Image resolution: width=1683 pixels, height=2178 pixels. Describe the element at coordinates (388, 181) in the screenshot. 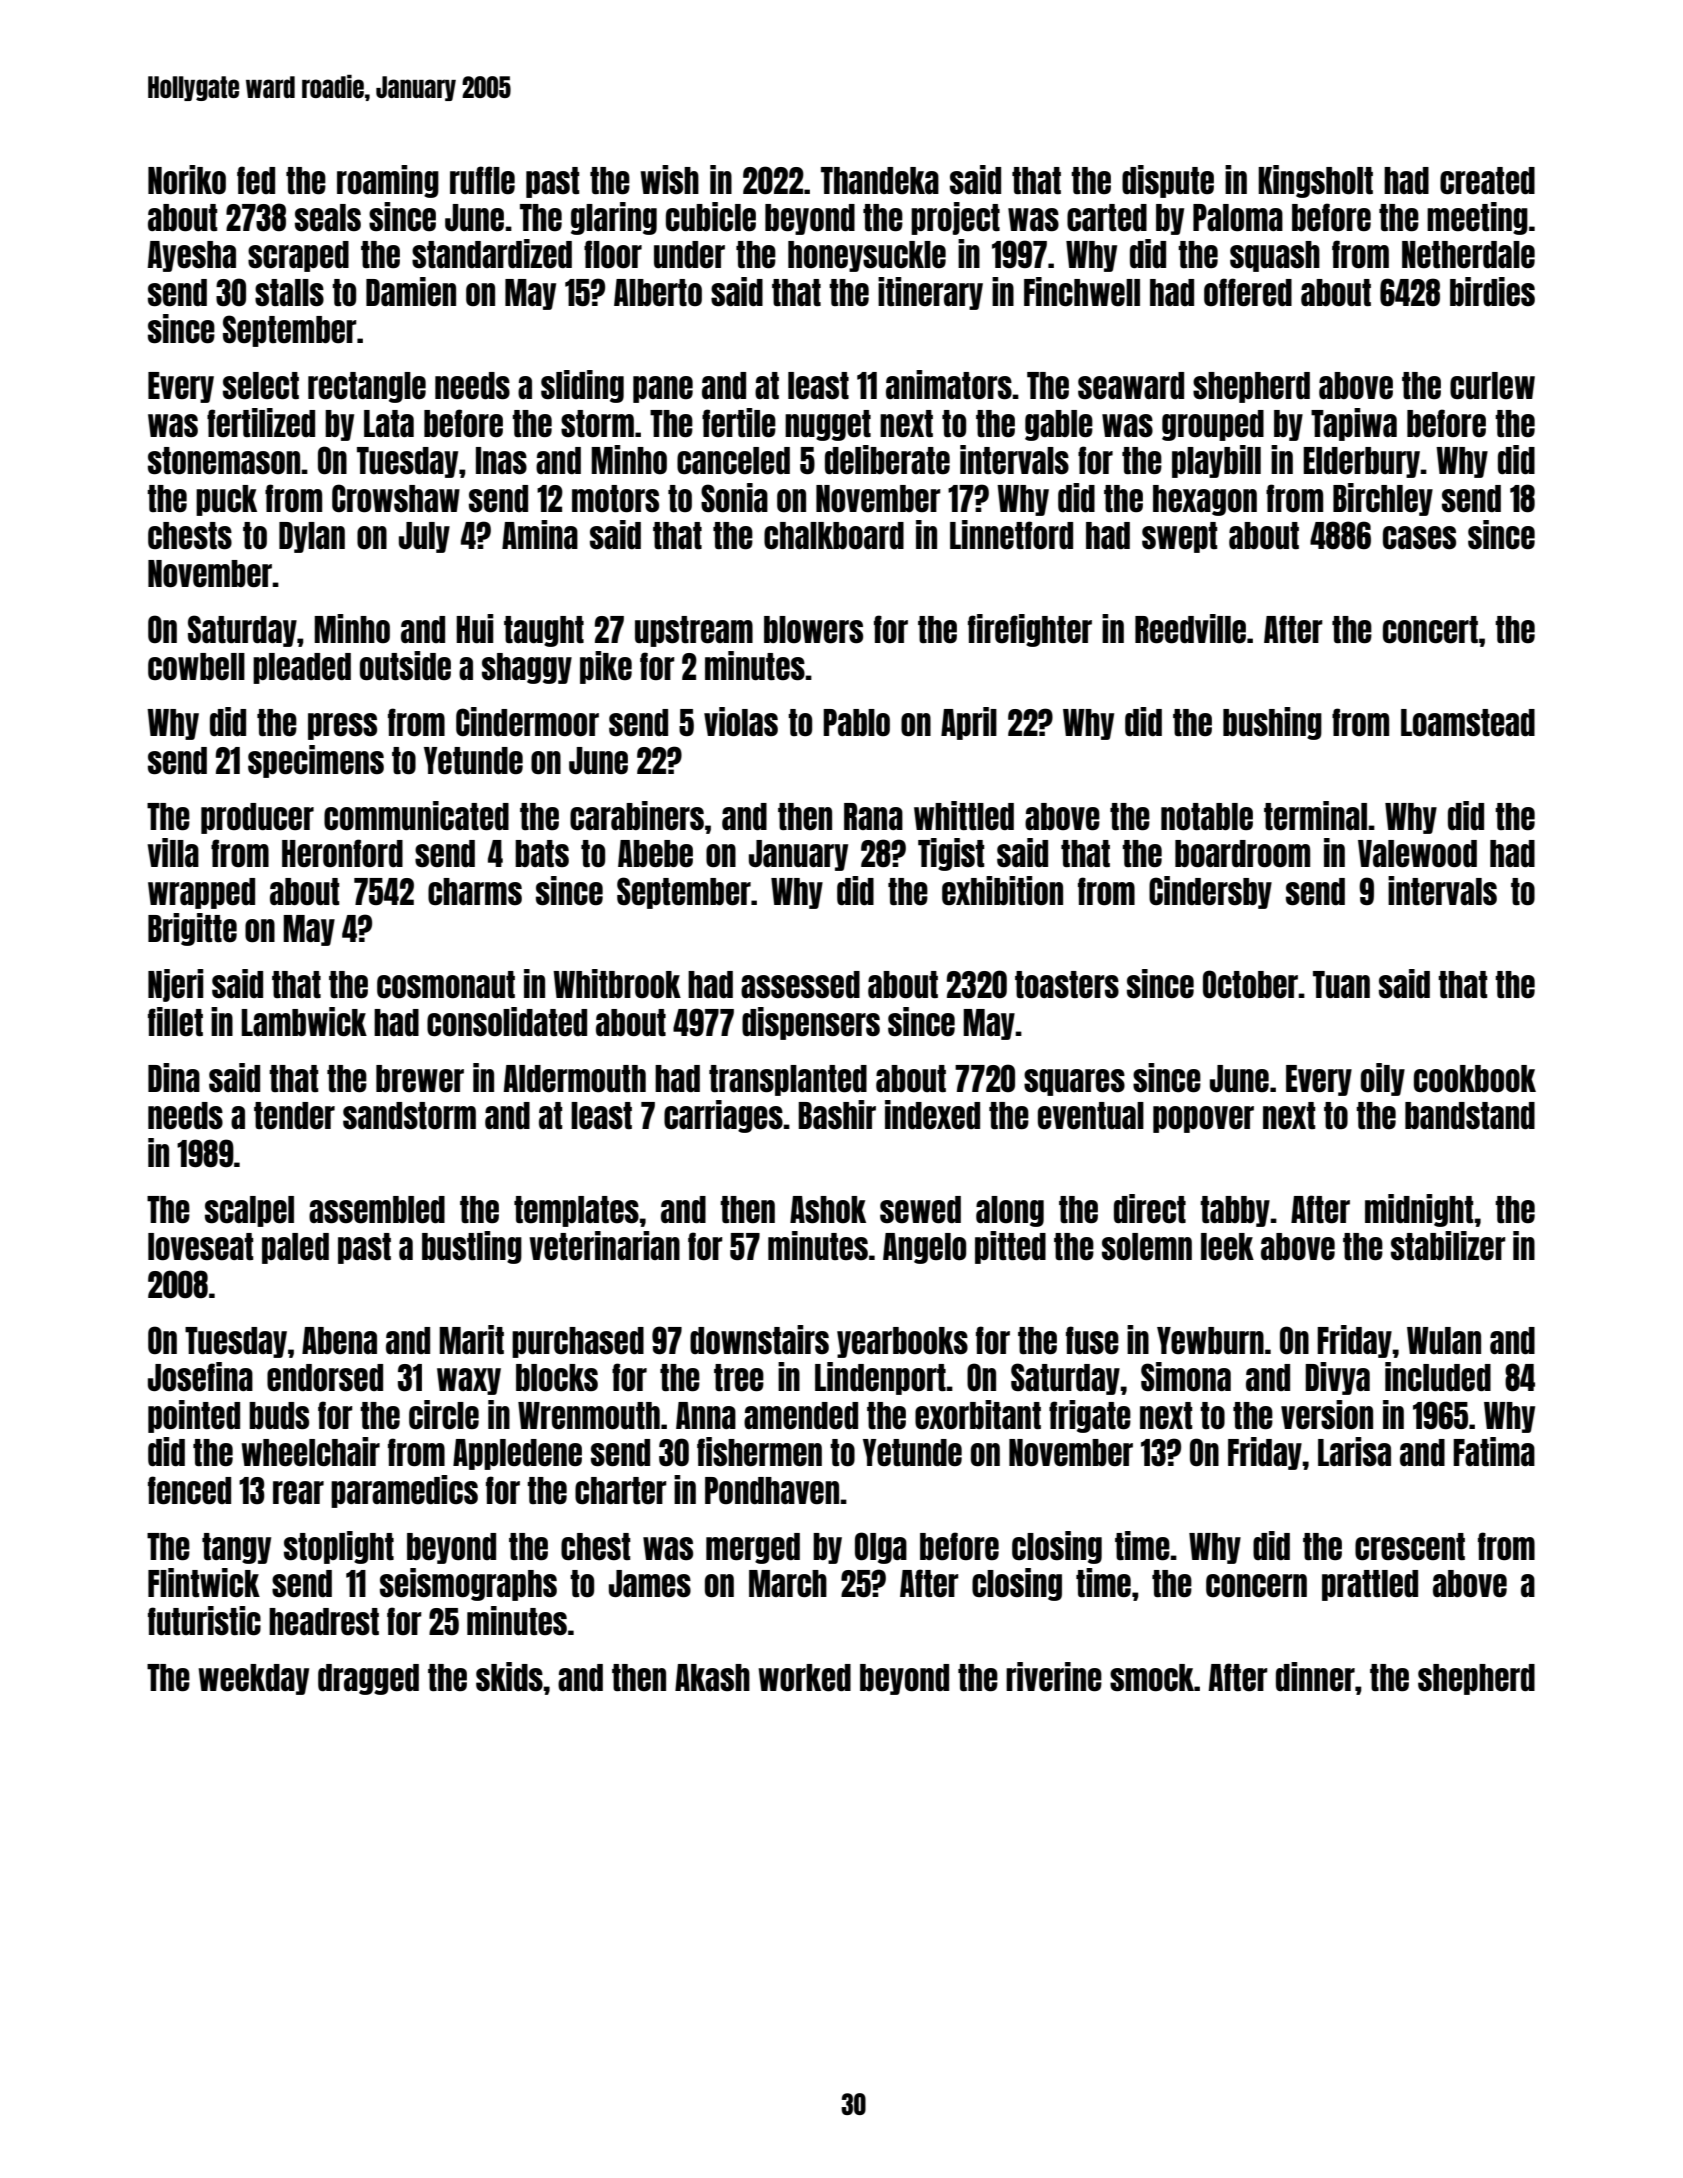

I see `roaming` at that location.
